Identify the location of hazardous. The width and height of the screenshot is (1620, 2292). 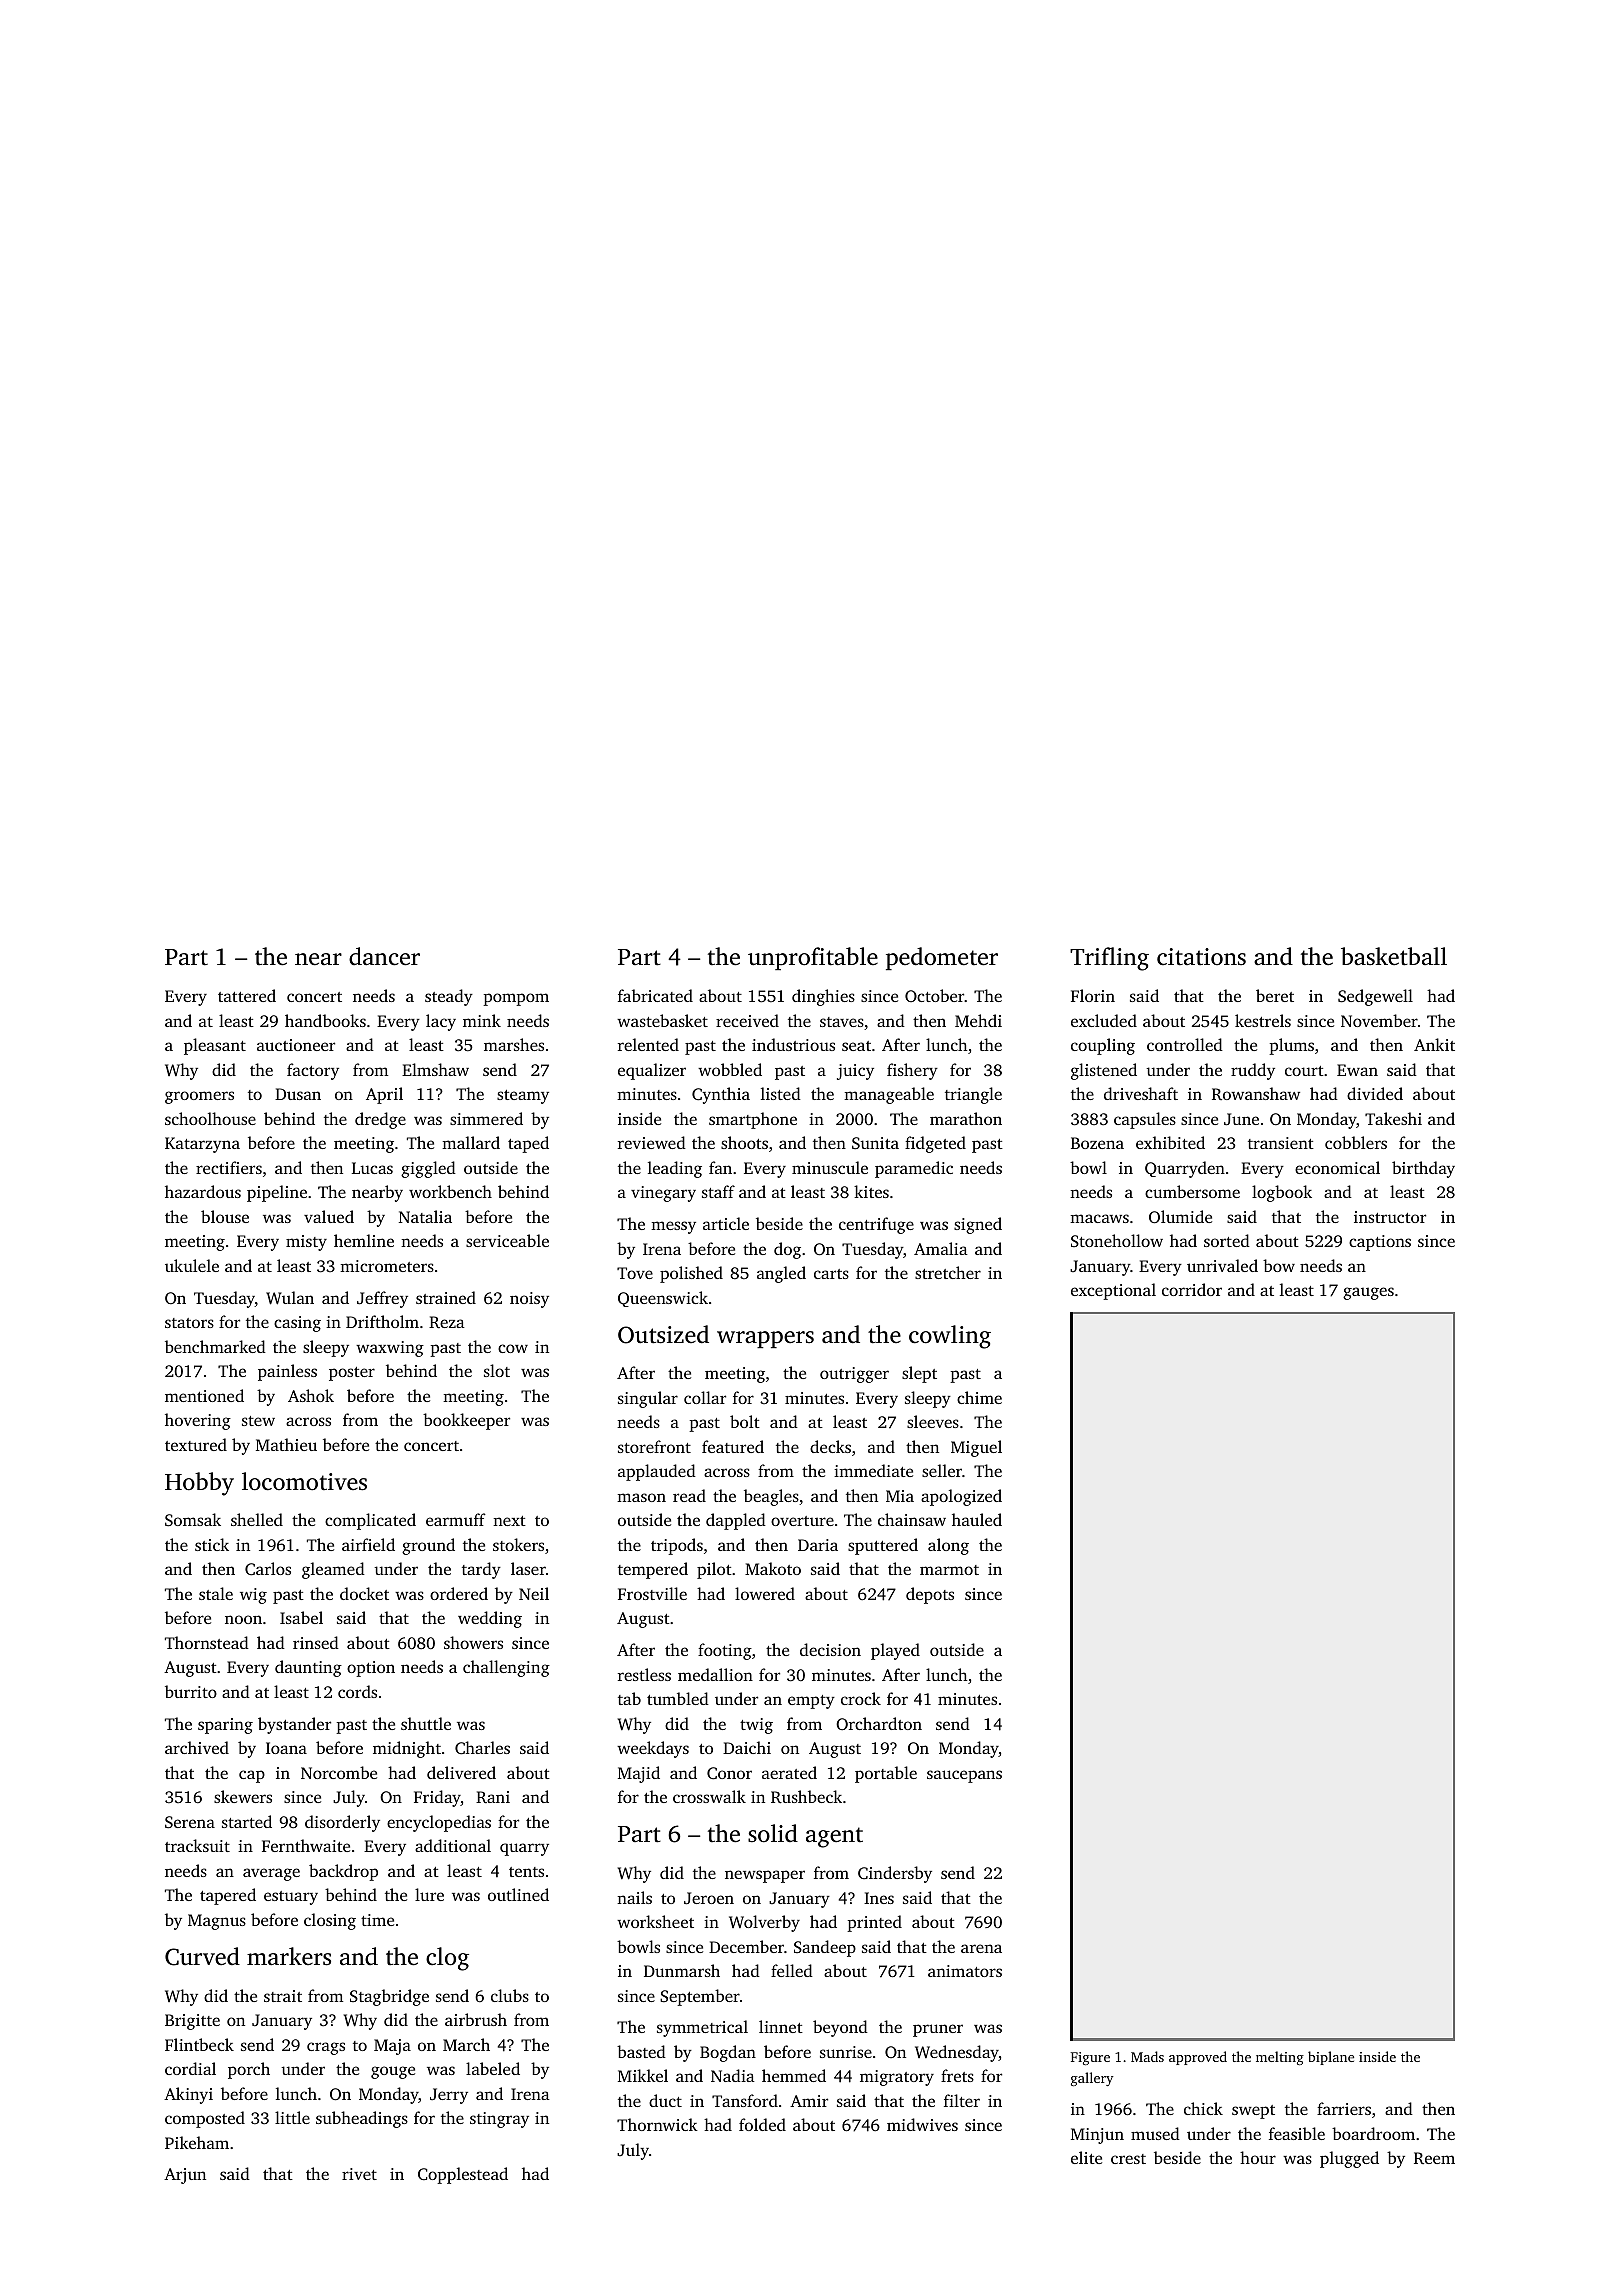
(203, 1191).
